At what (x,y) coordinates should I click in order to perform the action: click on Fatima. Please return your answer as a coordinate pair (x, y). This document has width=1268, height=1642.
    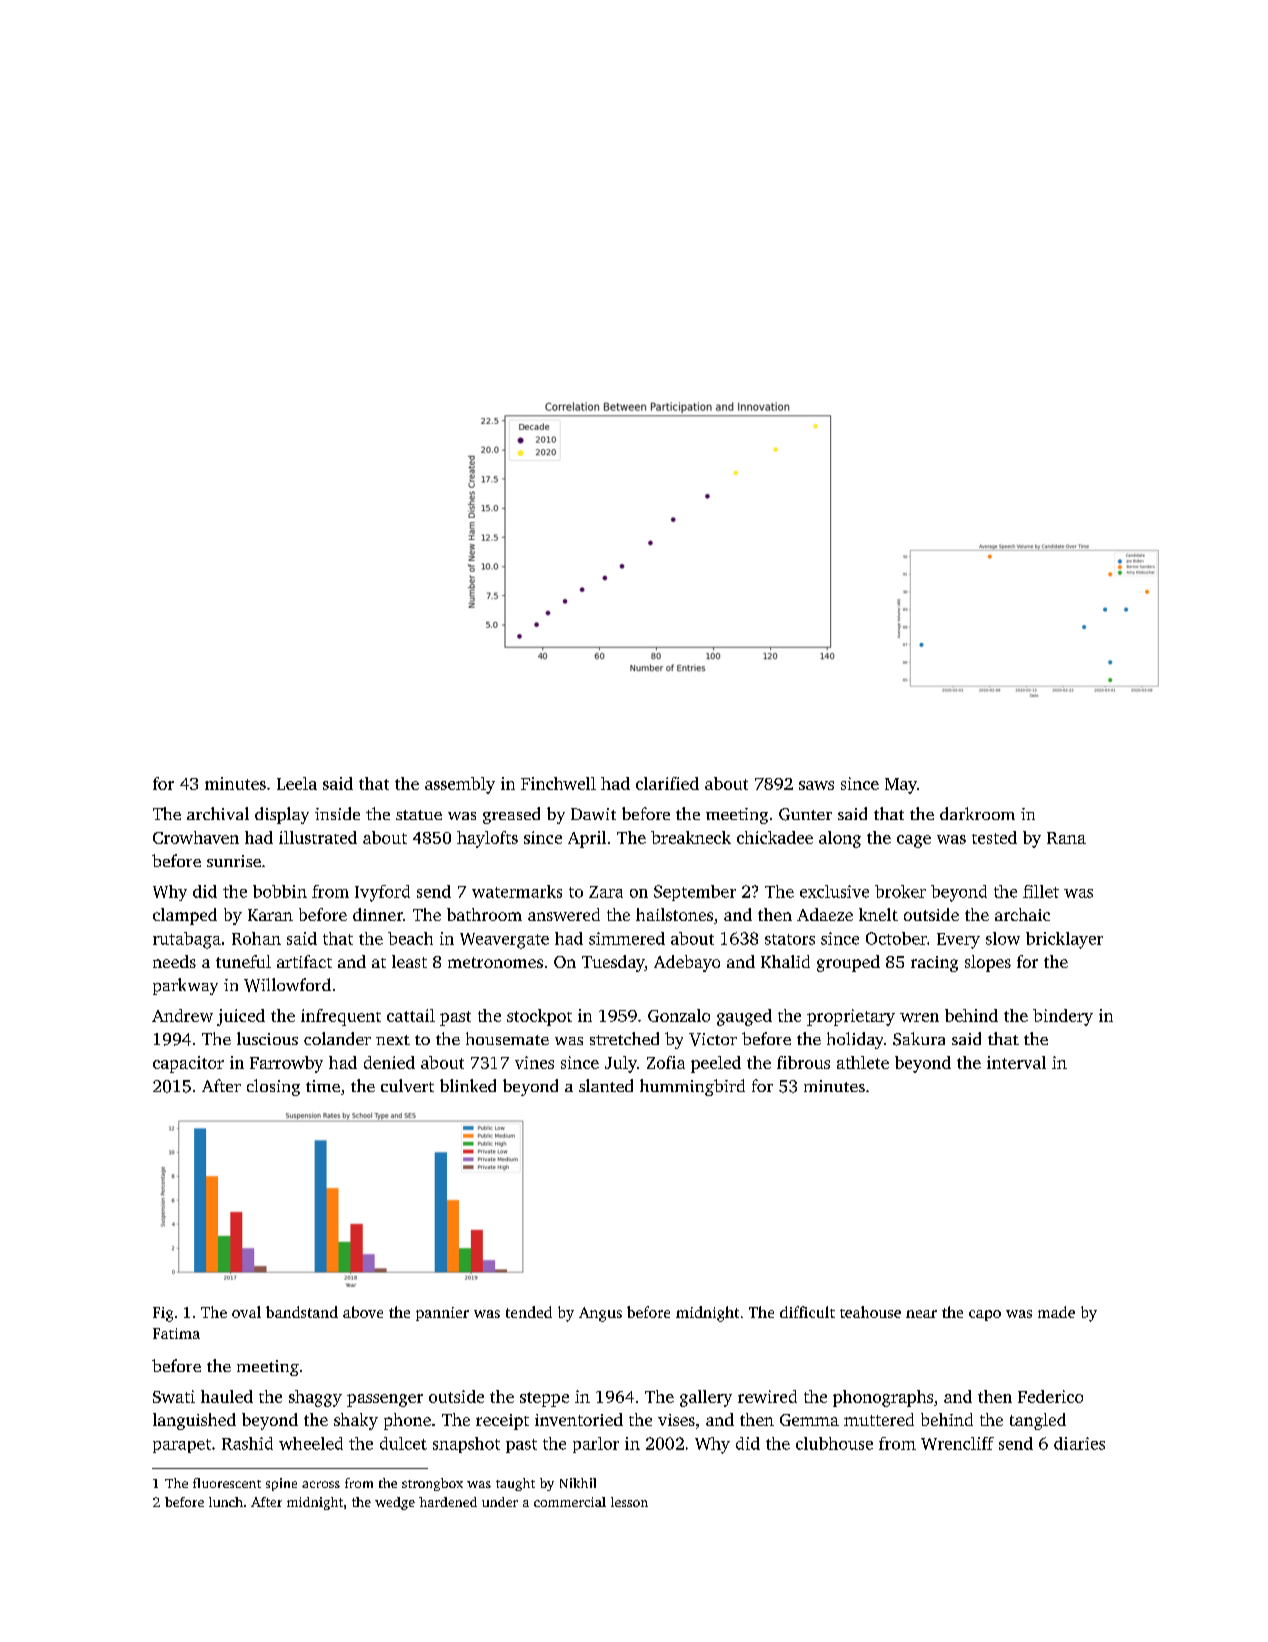
    Looking at the image, I should click on (176, 1333).
